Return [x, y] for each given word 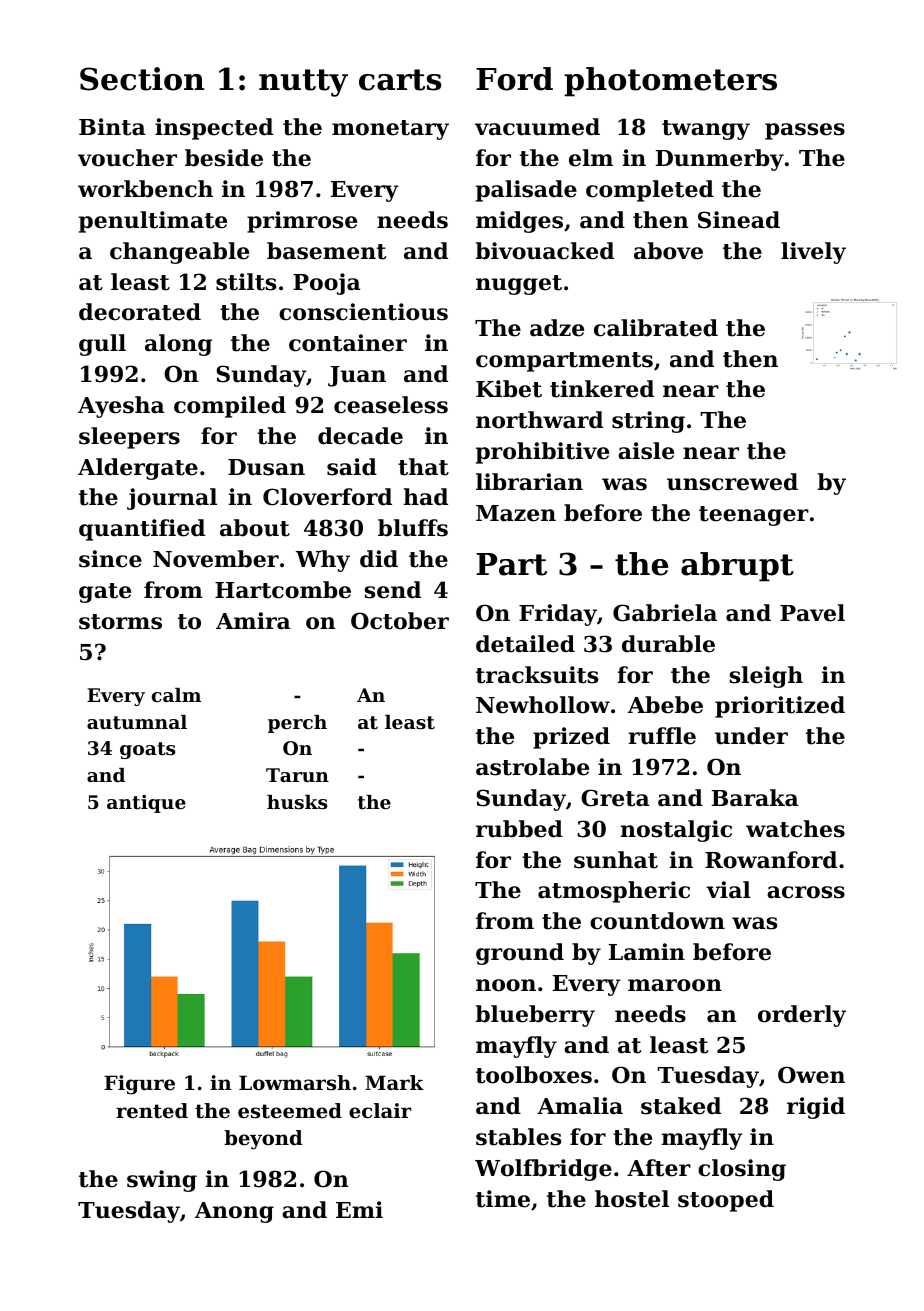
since [110, 559]
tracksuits [537, 675]
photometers [670, 82]
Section [142, 79]
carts [400, 80]
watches [795, 829]
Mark [394, 1083]
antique [146, 804]
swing [162, 1181]
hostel [632, 1199]
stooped [726, 1201]
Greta [615, 798]
